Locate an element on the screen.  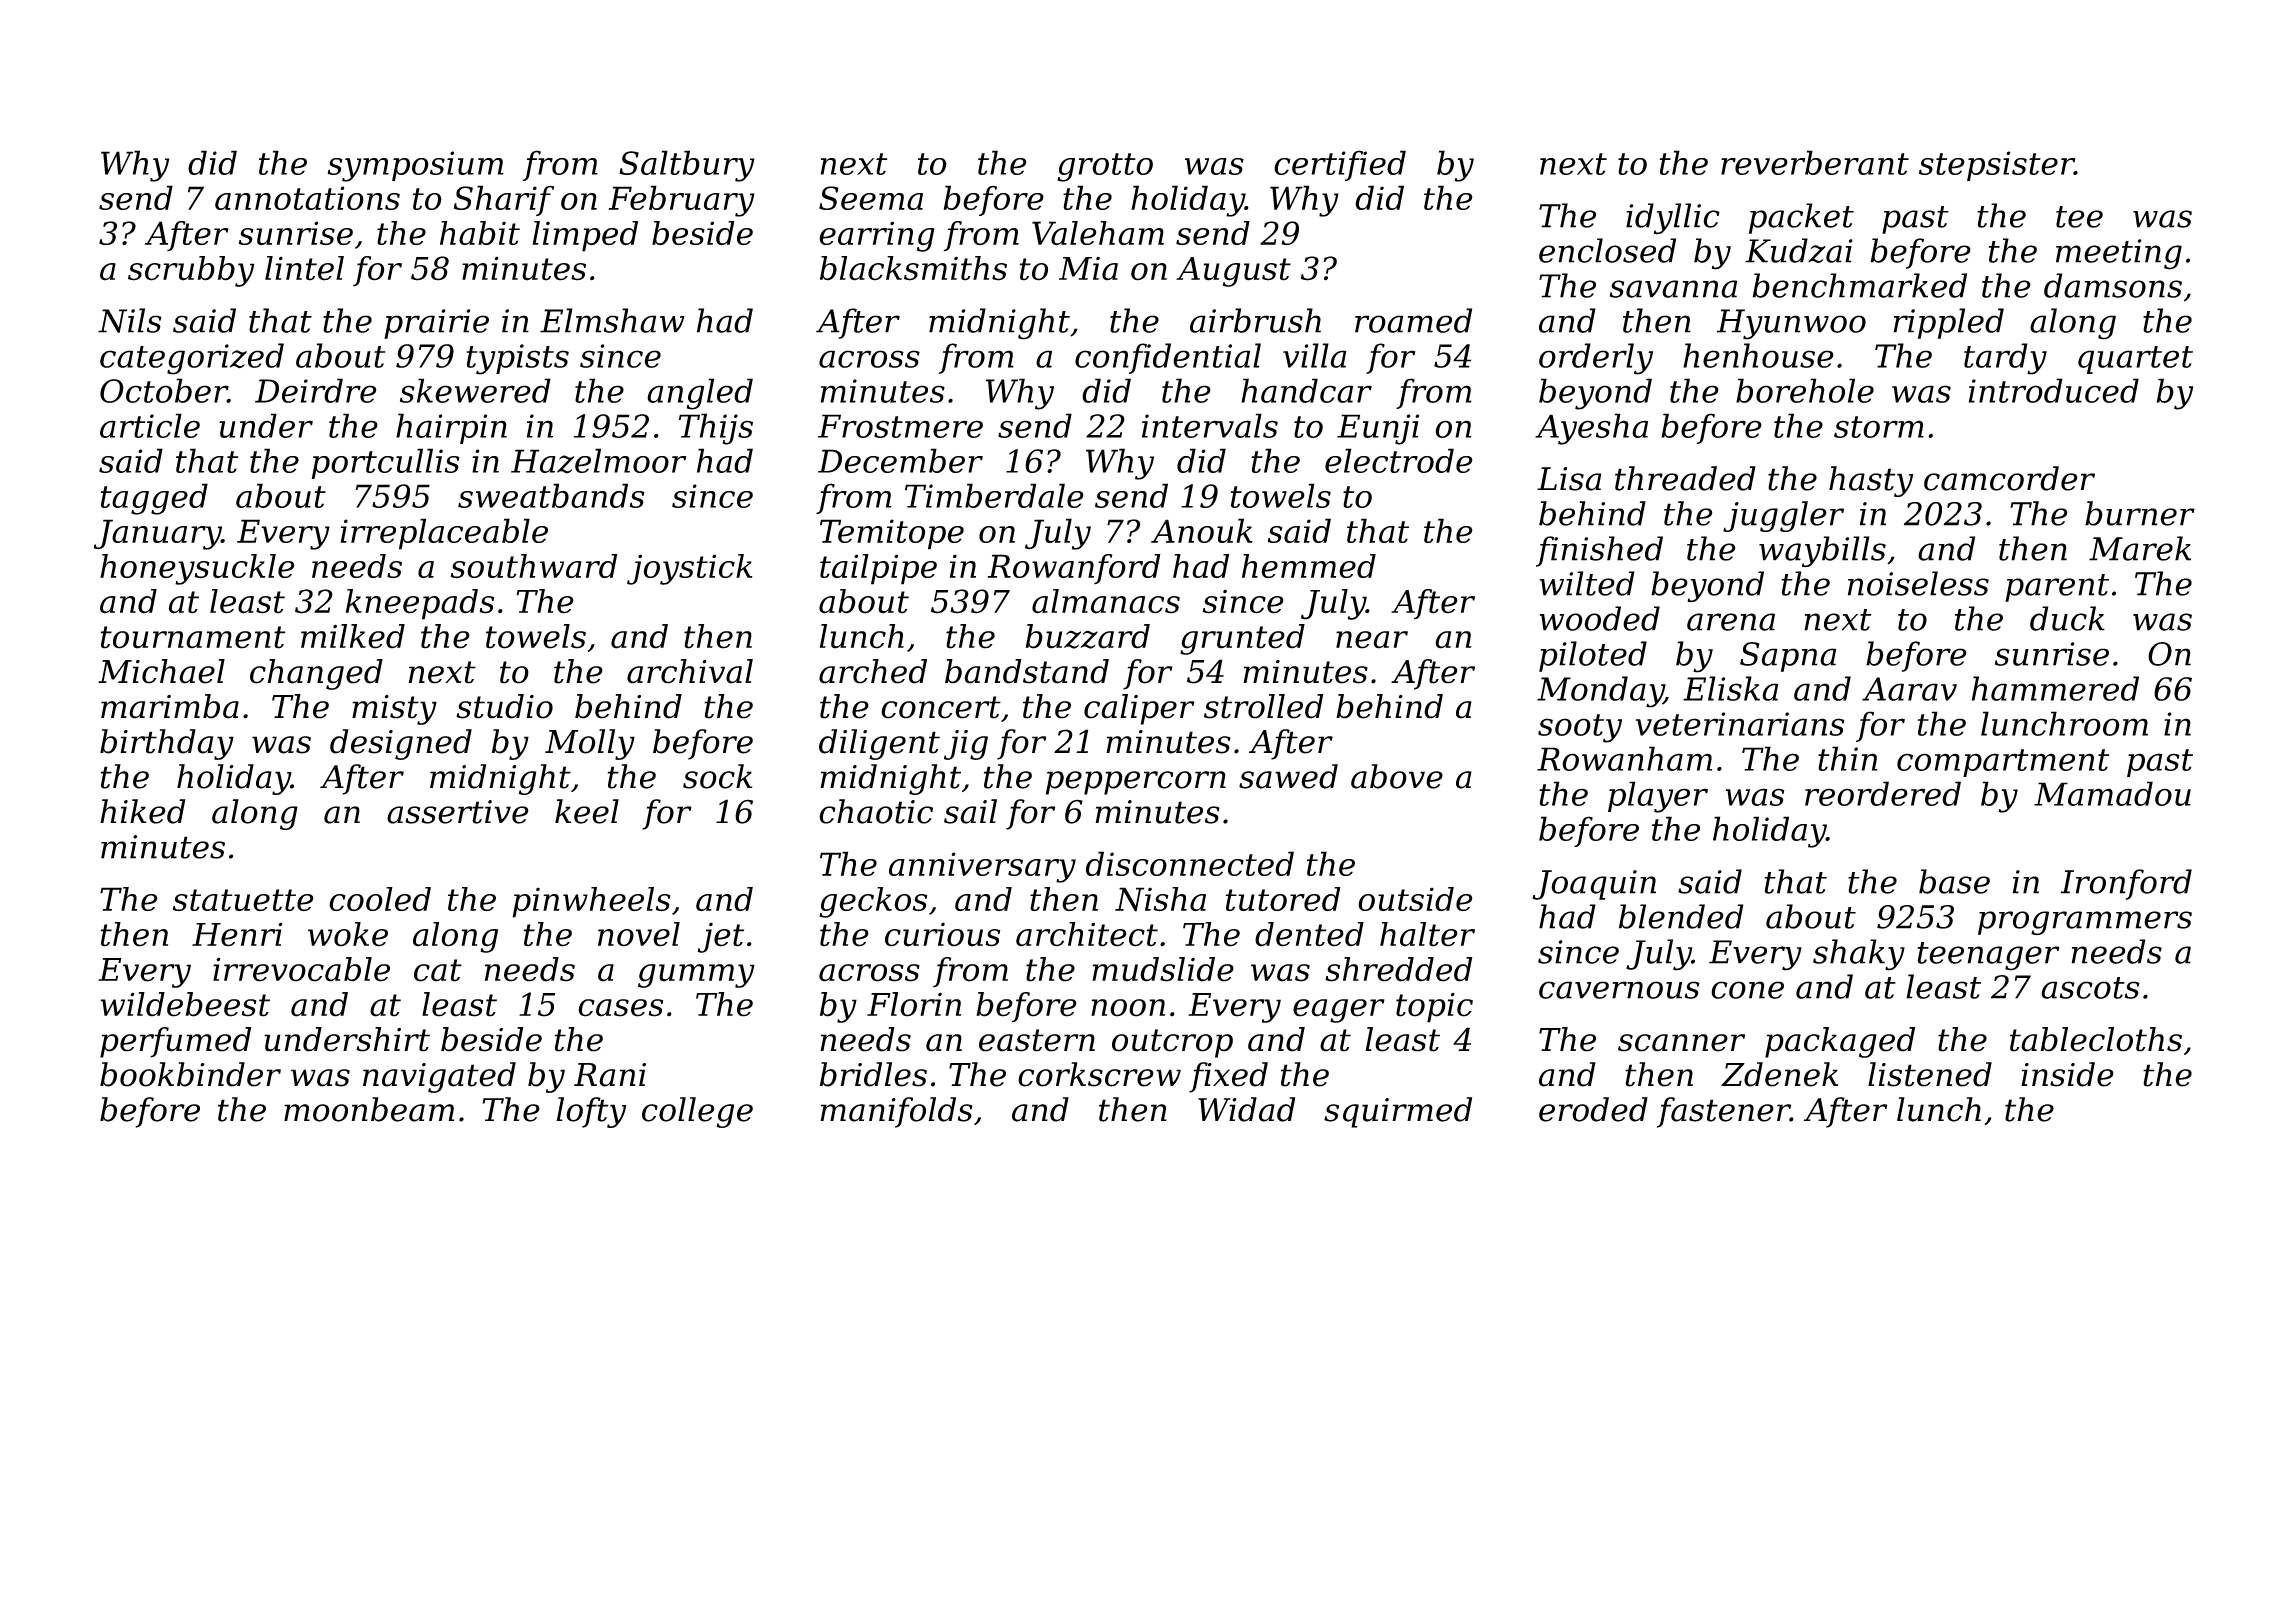
disconnected is located at coordinates (1190, 863).
